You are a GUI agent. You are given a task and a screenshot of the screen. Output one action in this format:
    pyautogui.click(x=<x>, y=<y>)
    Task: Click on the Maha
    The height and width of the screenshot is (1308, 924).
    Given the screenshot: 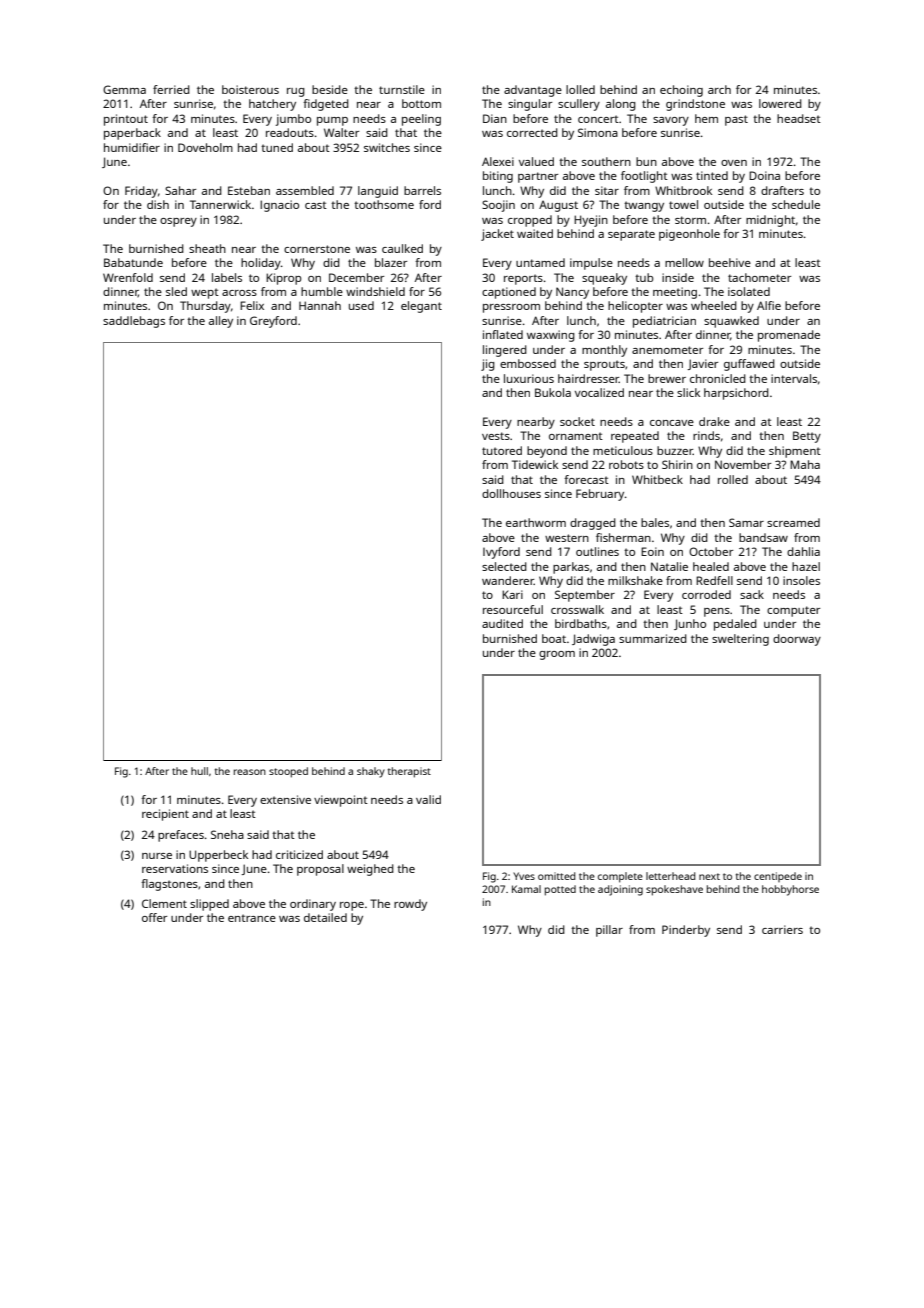 What is the action you would take?
    pyautogui.click(x=805, y=464)
